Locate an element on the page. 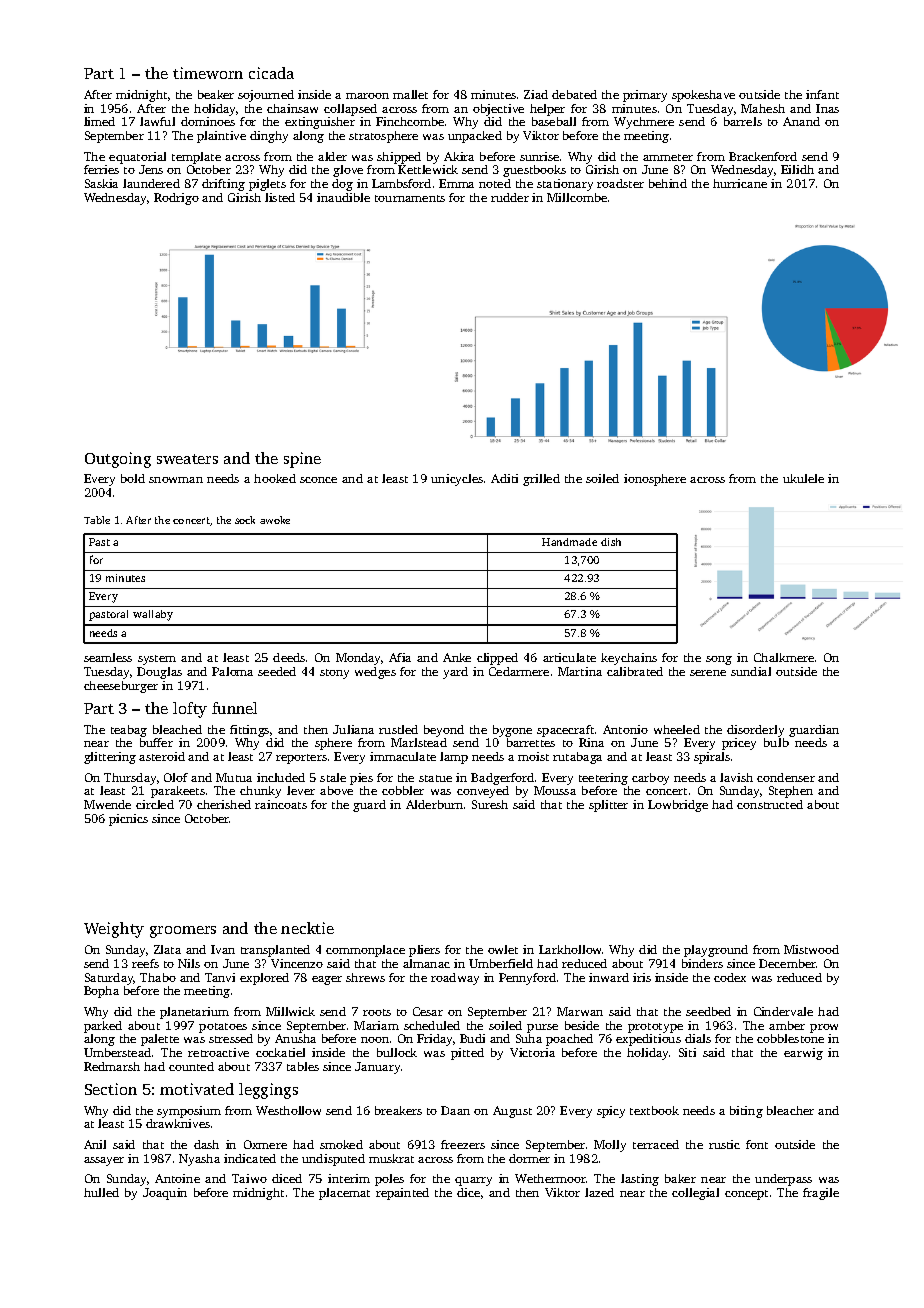 This image has height=1308, width=924. Cedarmere is located at coordinates (519, 671).
